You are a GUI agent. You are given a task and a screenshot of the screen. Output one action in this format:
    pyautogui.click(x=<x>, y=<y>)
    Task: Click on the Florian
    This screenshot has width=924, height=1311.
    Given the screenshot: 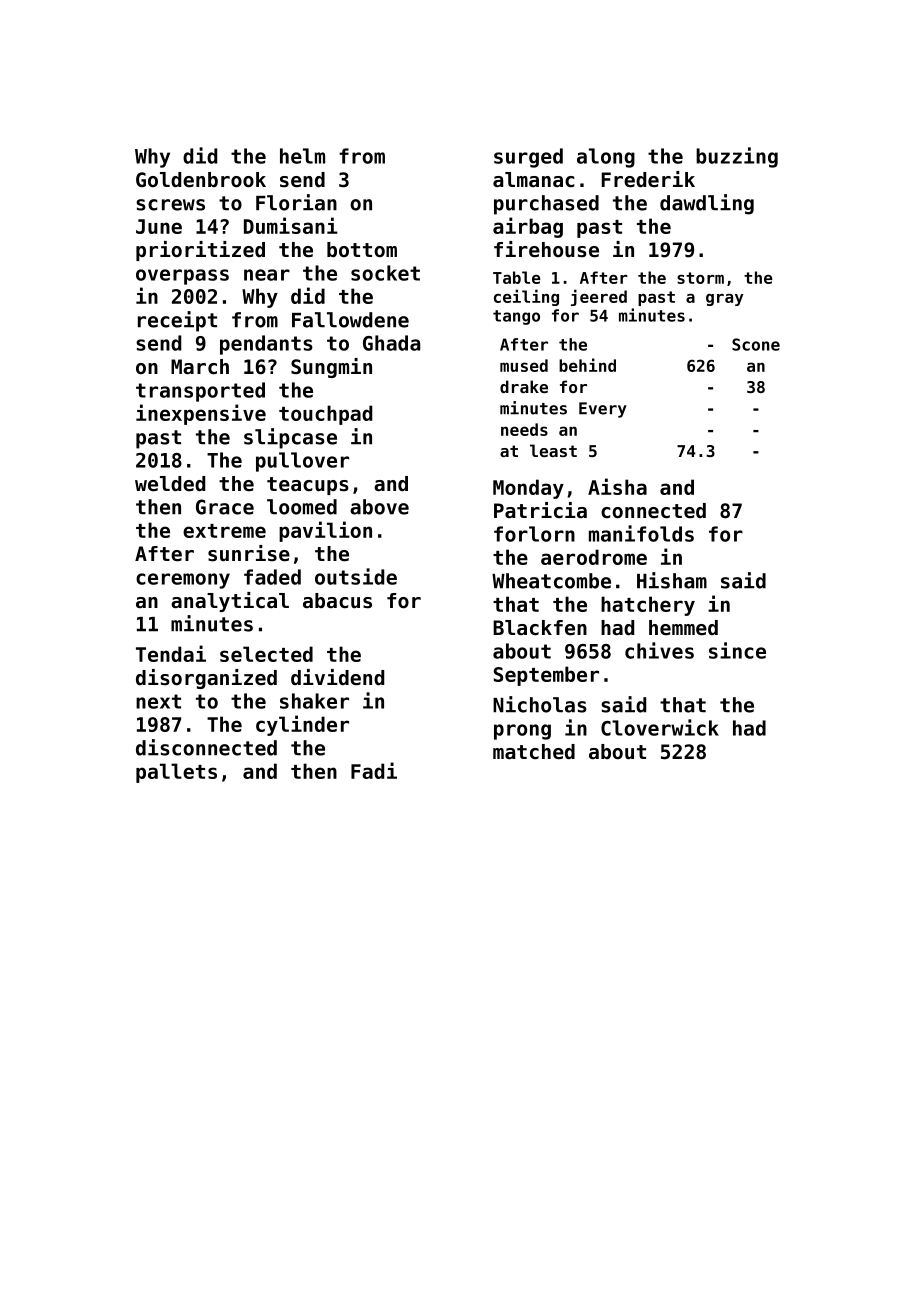 What is the action you would take?
    pyautogui.click(x=296, y=202)
